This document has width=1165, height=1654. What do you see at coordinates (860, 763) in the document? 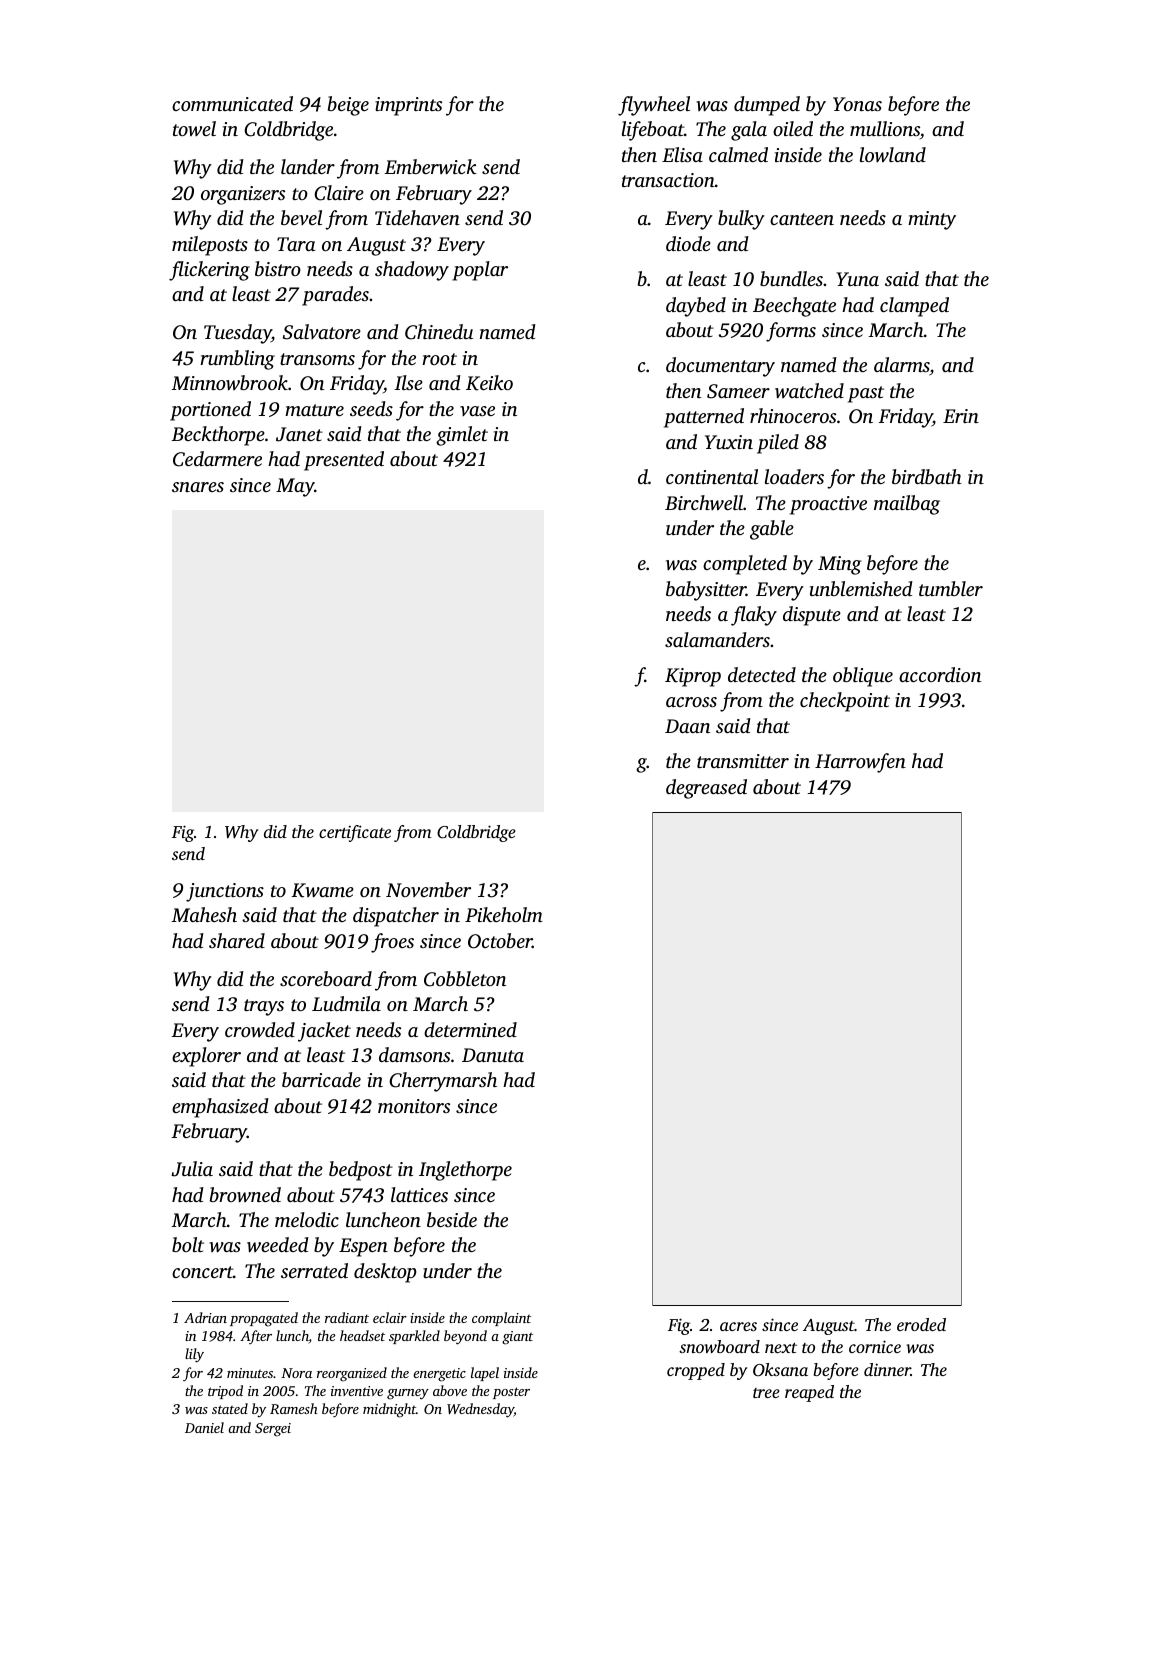
I see `Harrowfen` at bounding box center [860, 763].
